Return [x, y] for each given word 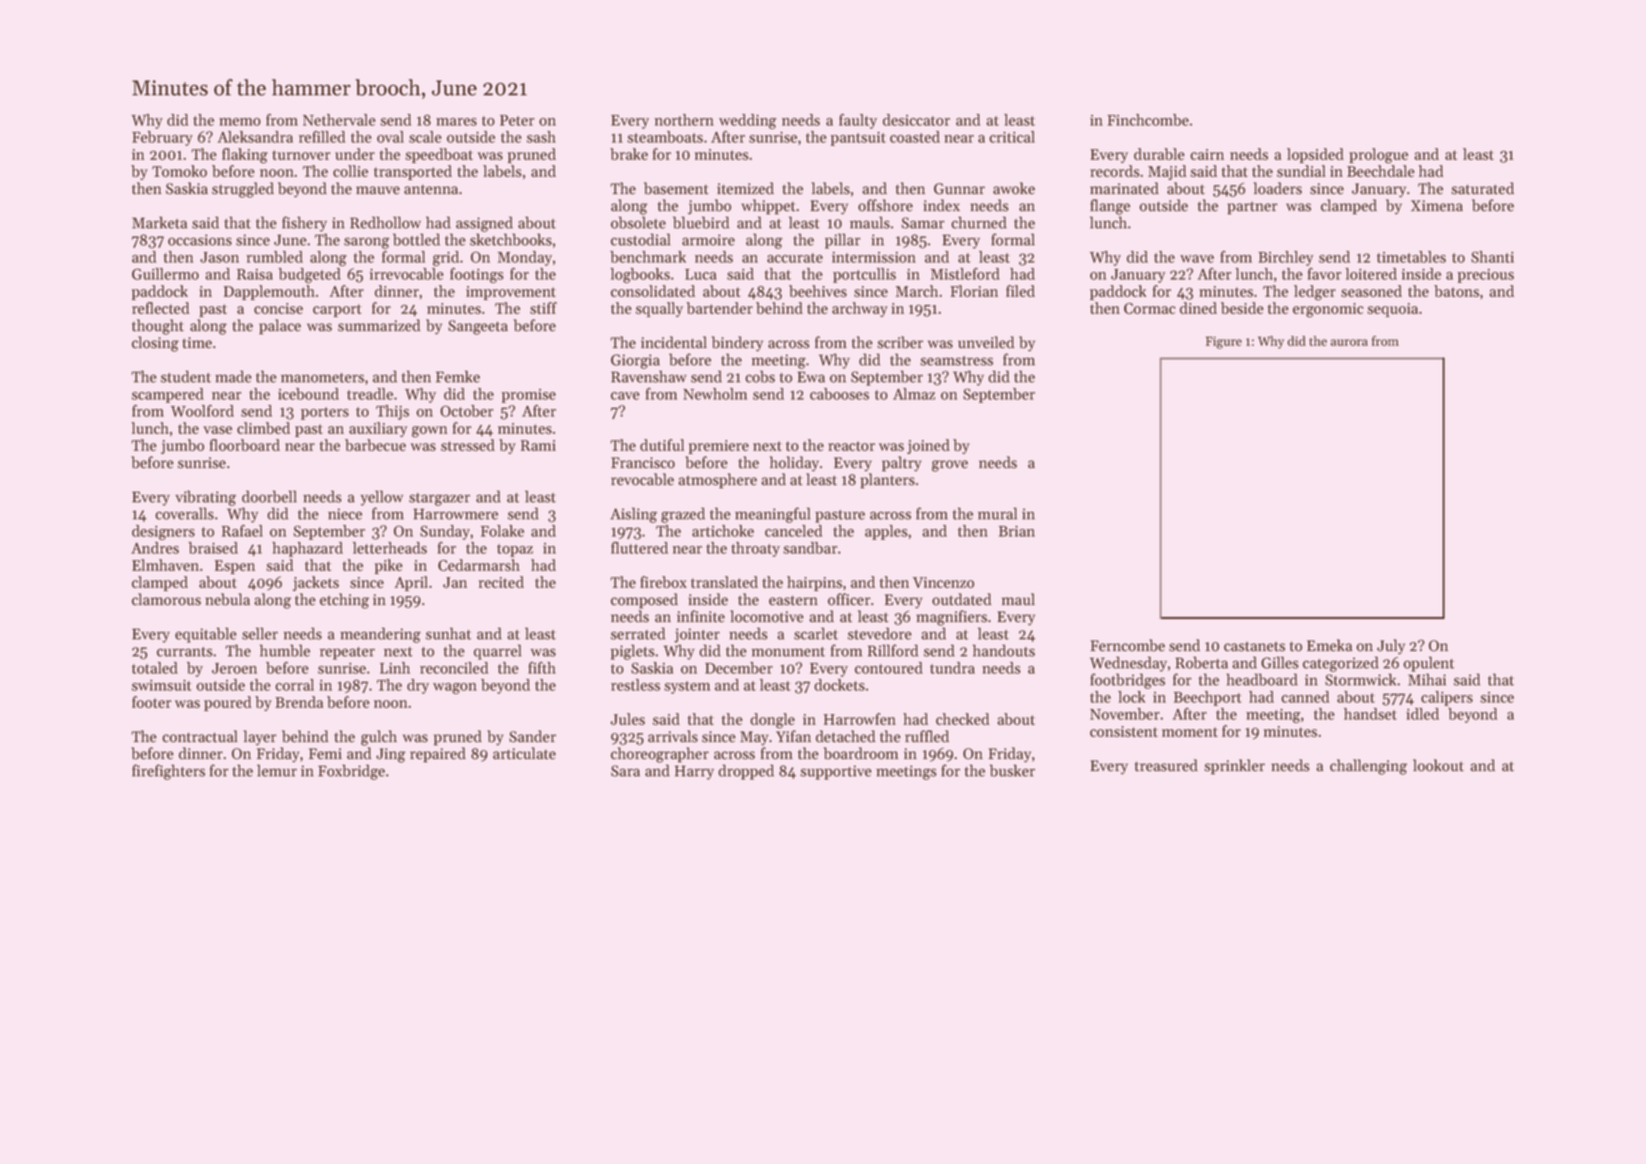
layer [259, 738]
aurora [1349, 342]
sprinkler [1234, 767]
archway [860, 309]
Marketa [159, 222]
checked [963, 719]
